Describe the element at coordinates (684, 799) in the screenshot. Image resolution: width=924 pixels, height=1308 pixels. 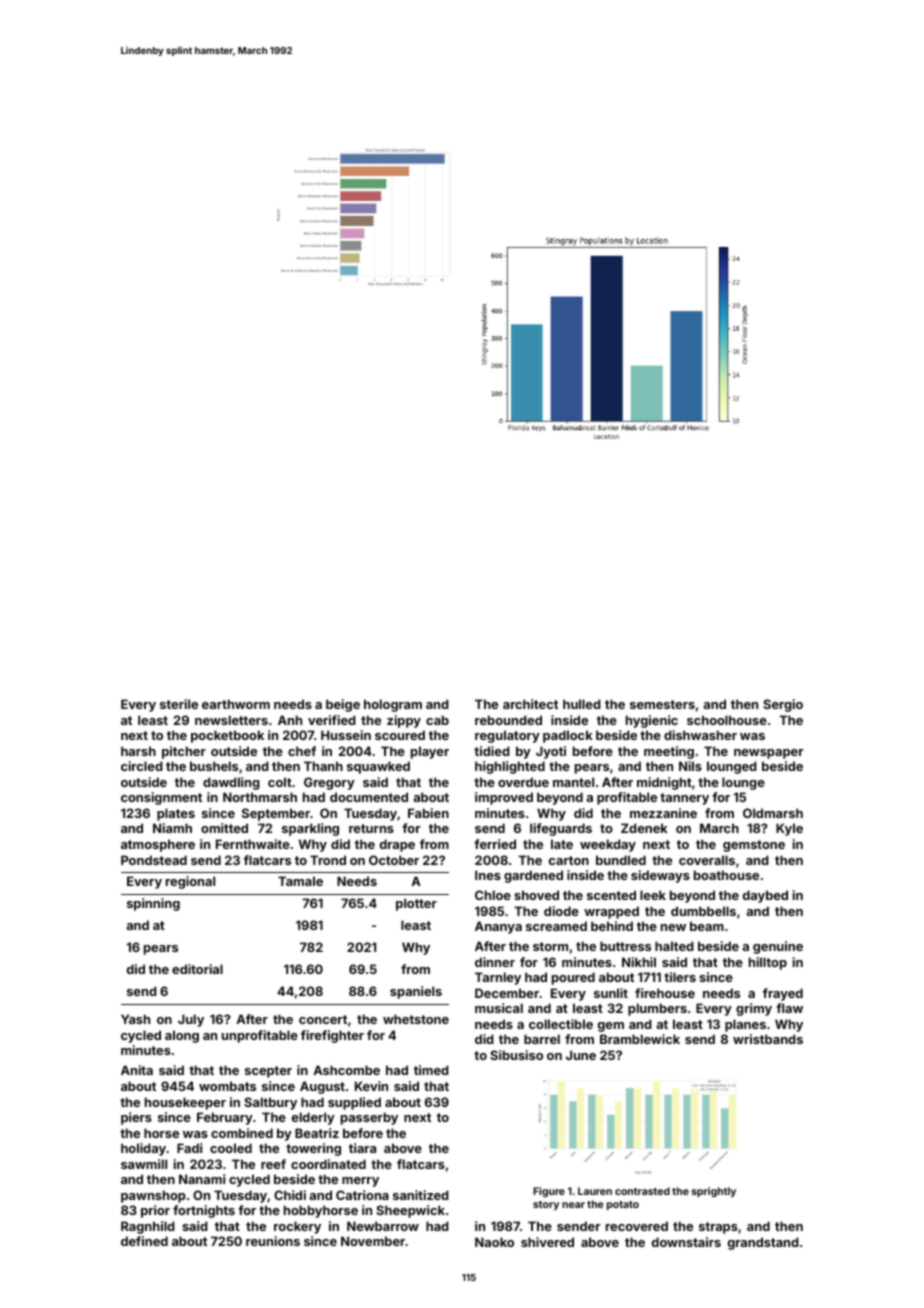
I see `tannery` at that location.
